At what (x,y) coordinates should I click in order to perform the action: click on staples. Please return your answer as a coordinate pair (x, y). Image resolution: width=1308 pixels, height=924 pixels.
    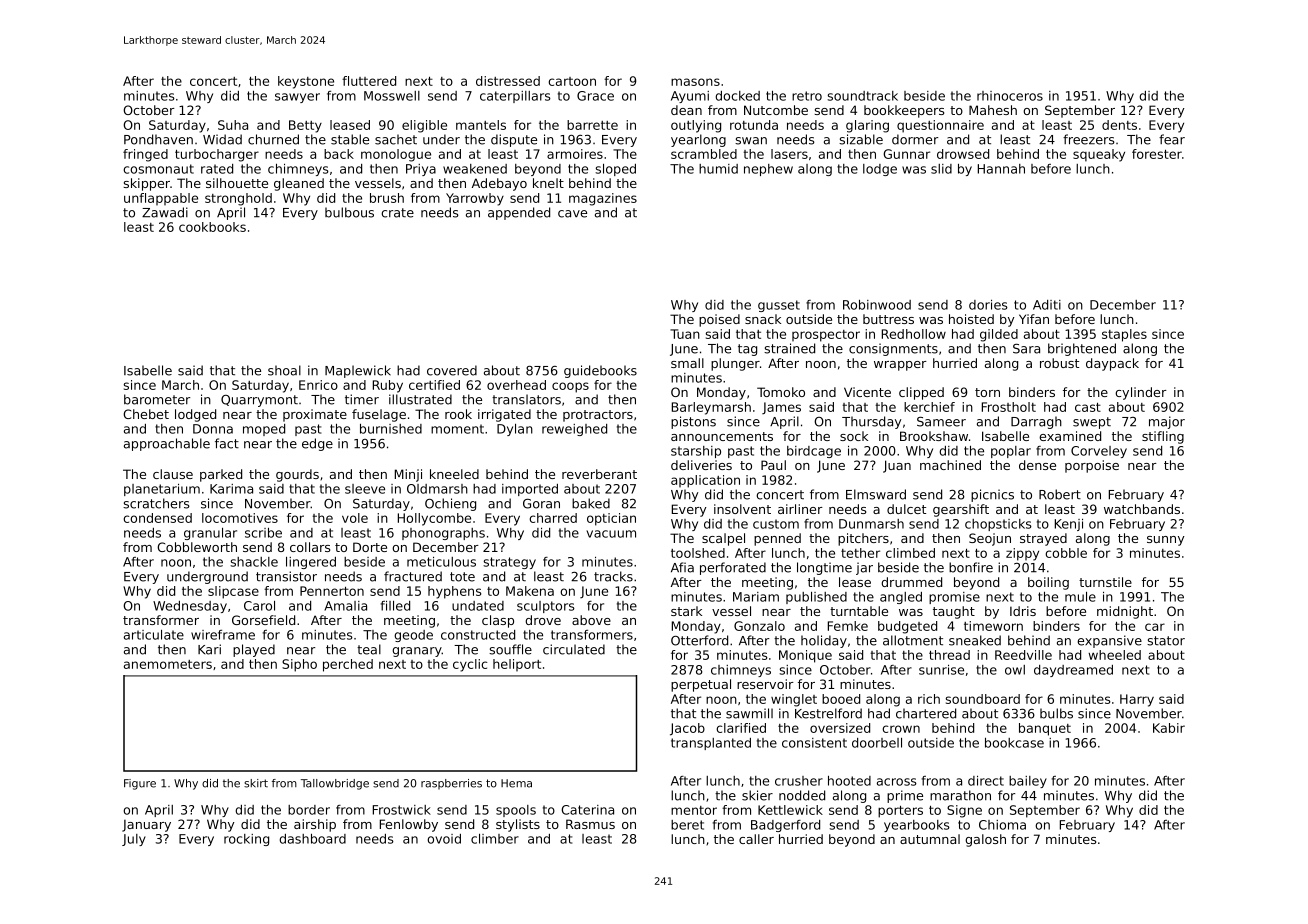
    Looking at the image, I should click on (1124, 335).
